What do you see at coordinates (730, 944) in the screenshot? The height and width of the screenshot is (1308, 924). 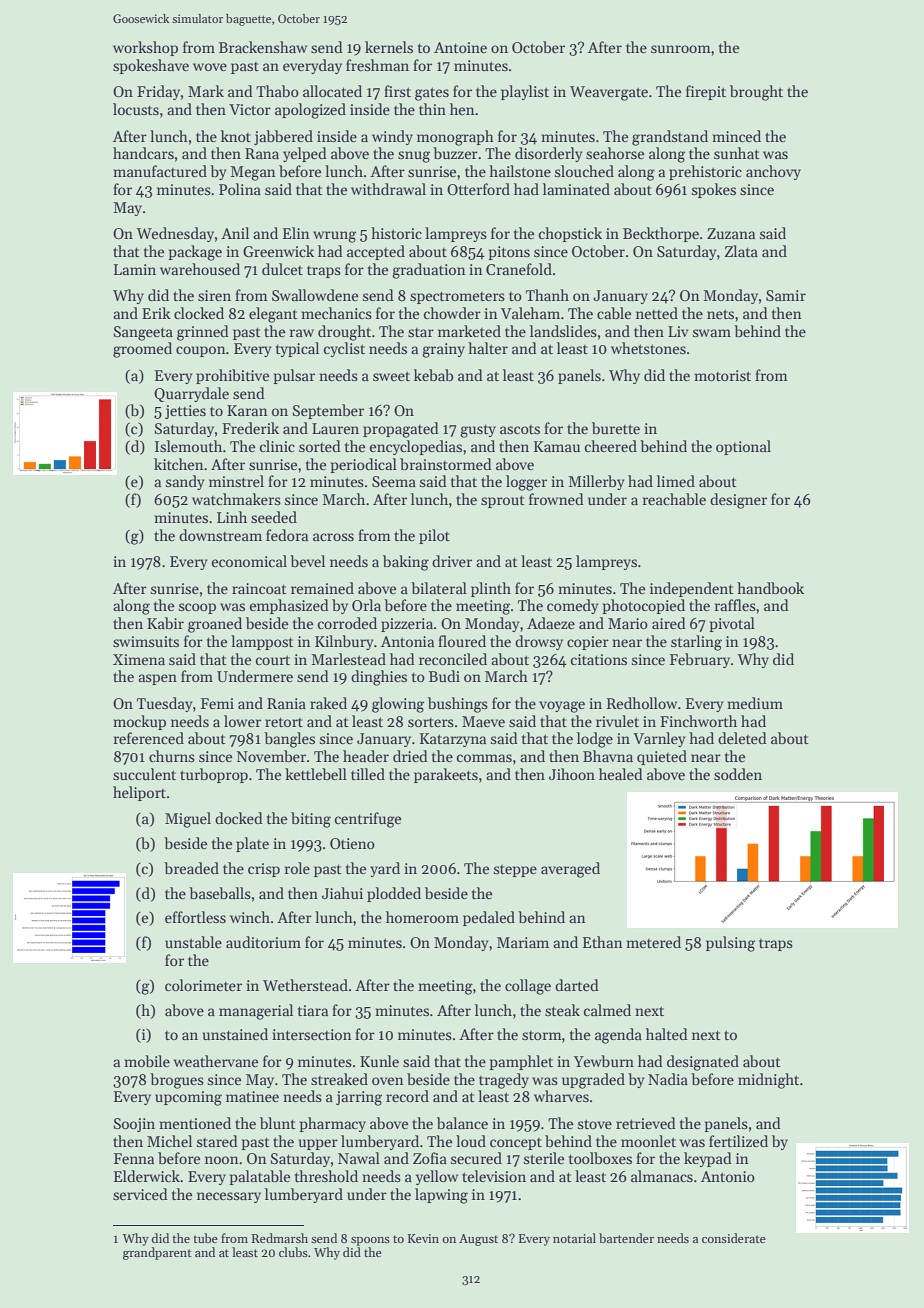 I see `pulsing` at bounding box center [730, 944].
